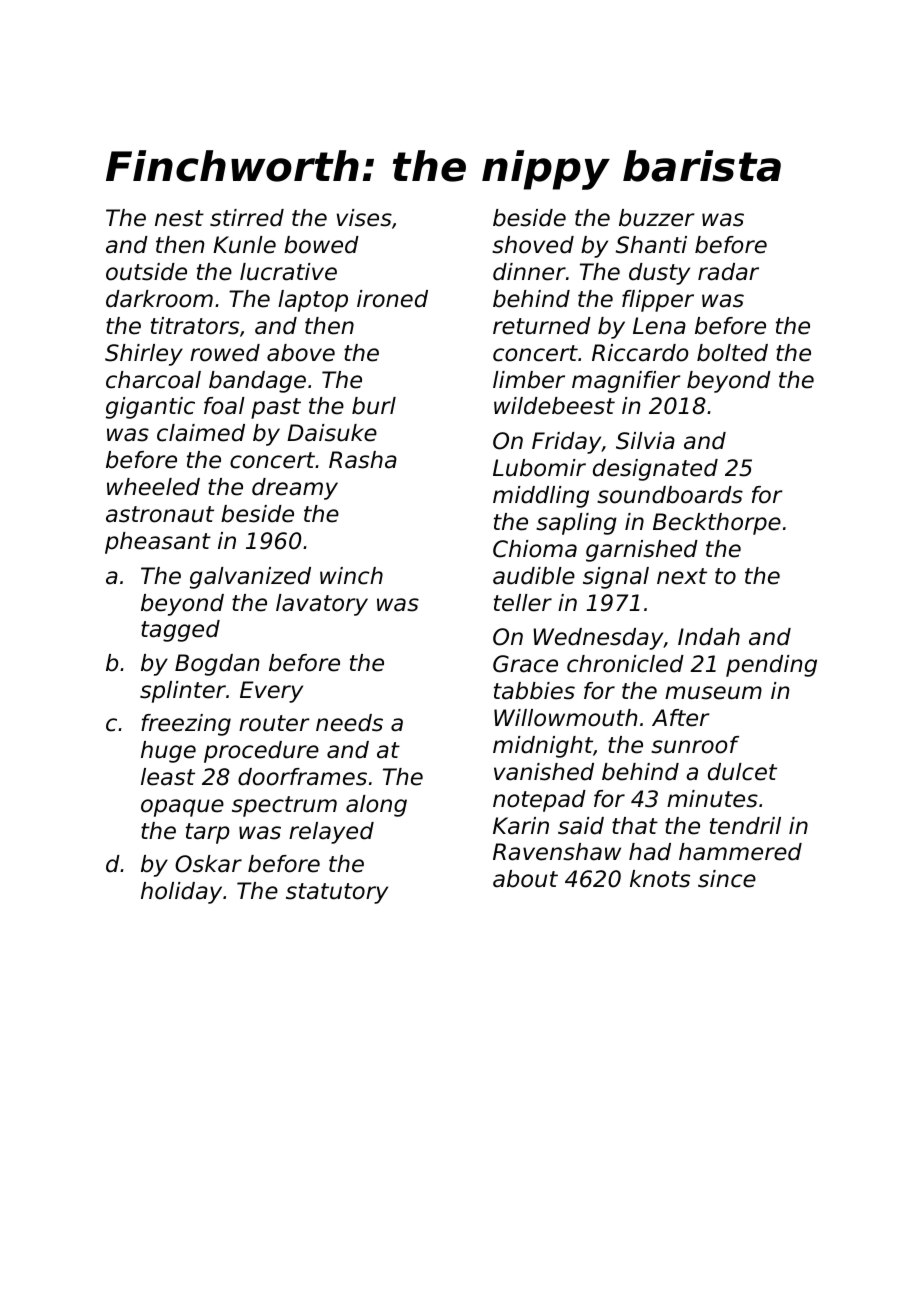 The image size is (924, 1311). I want to click on statutory, so click(337, 893).
